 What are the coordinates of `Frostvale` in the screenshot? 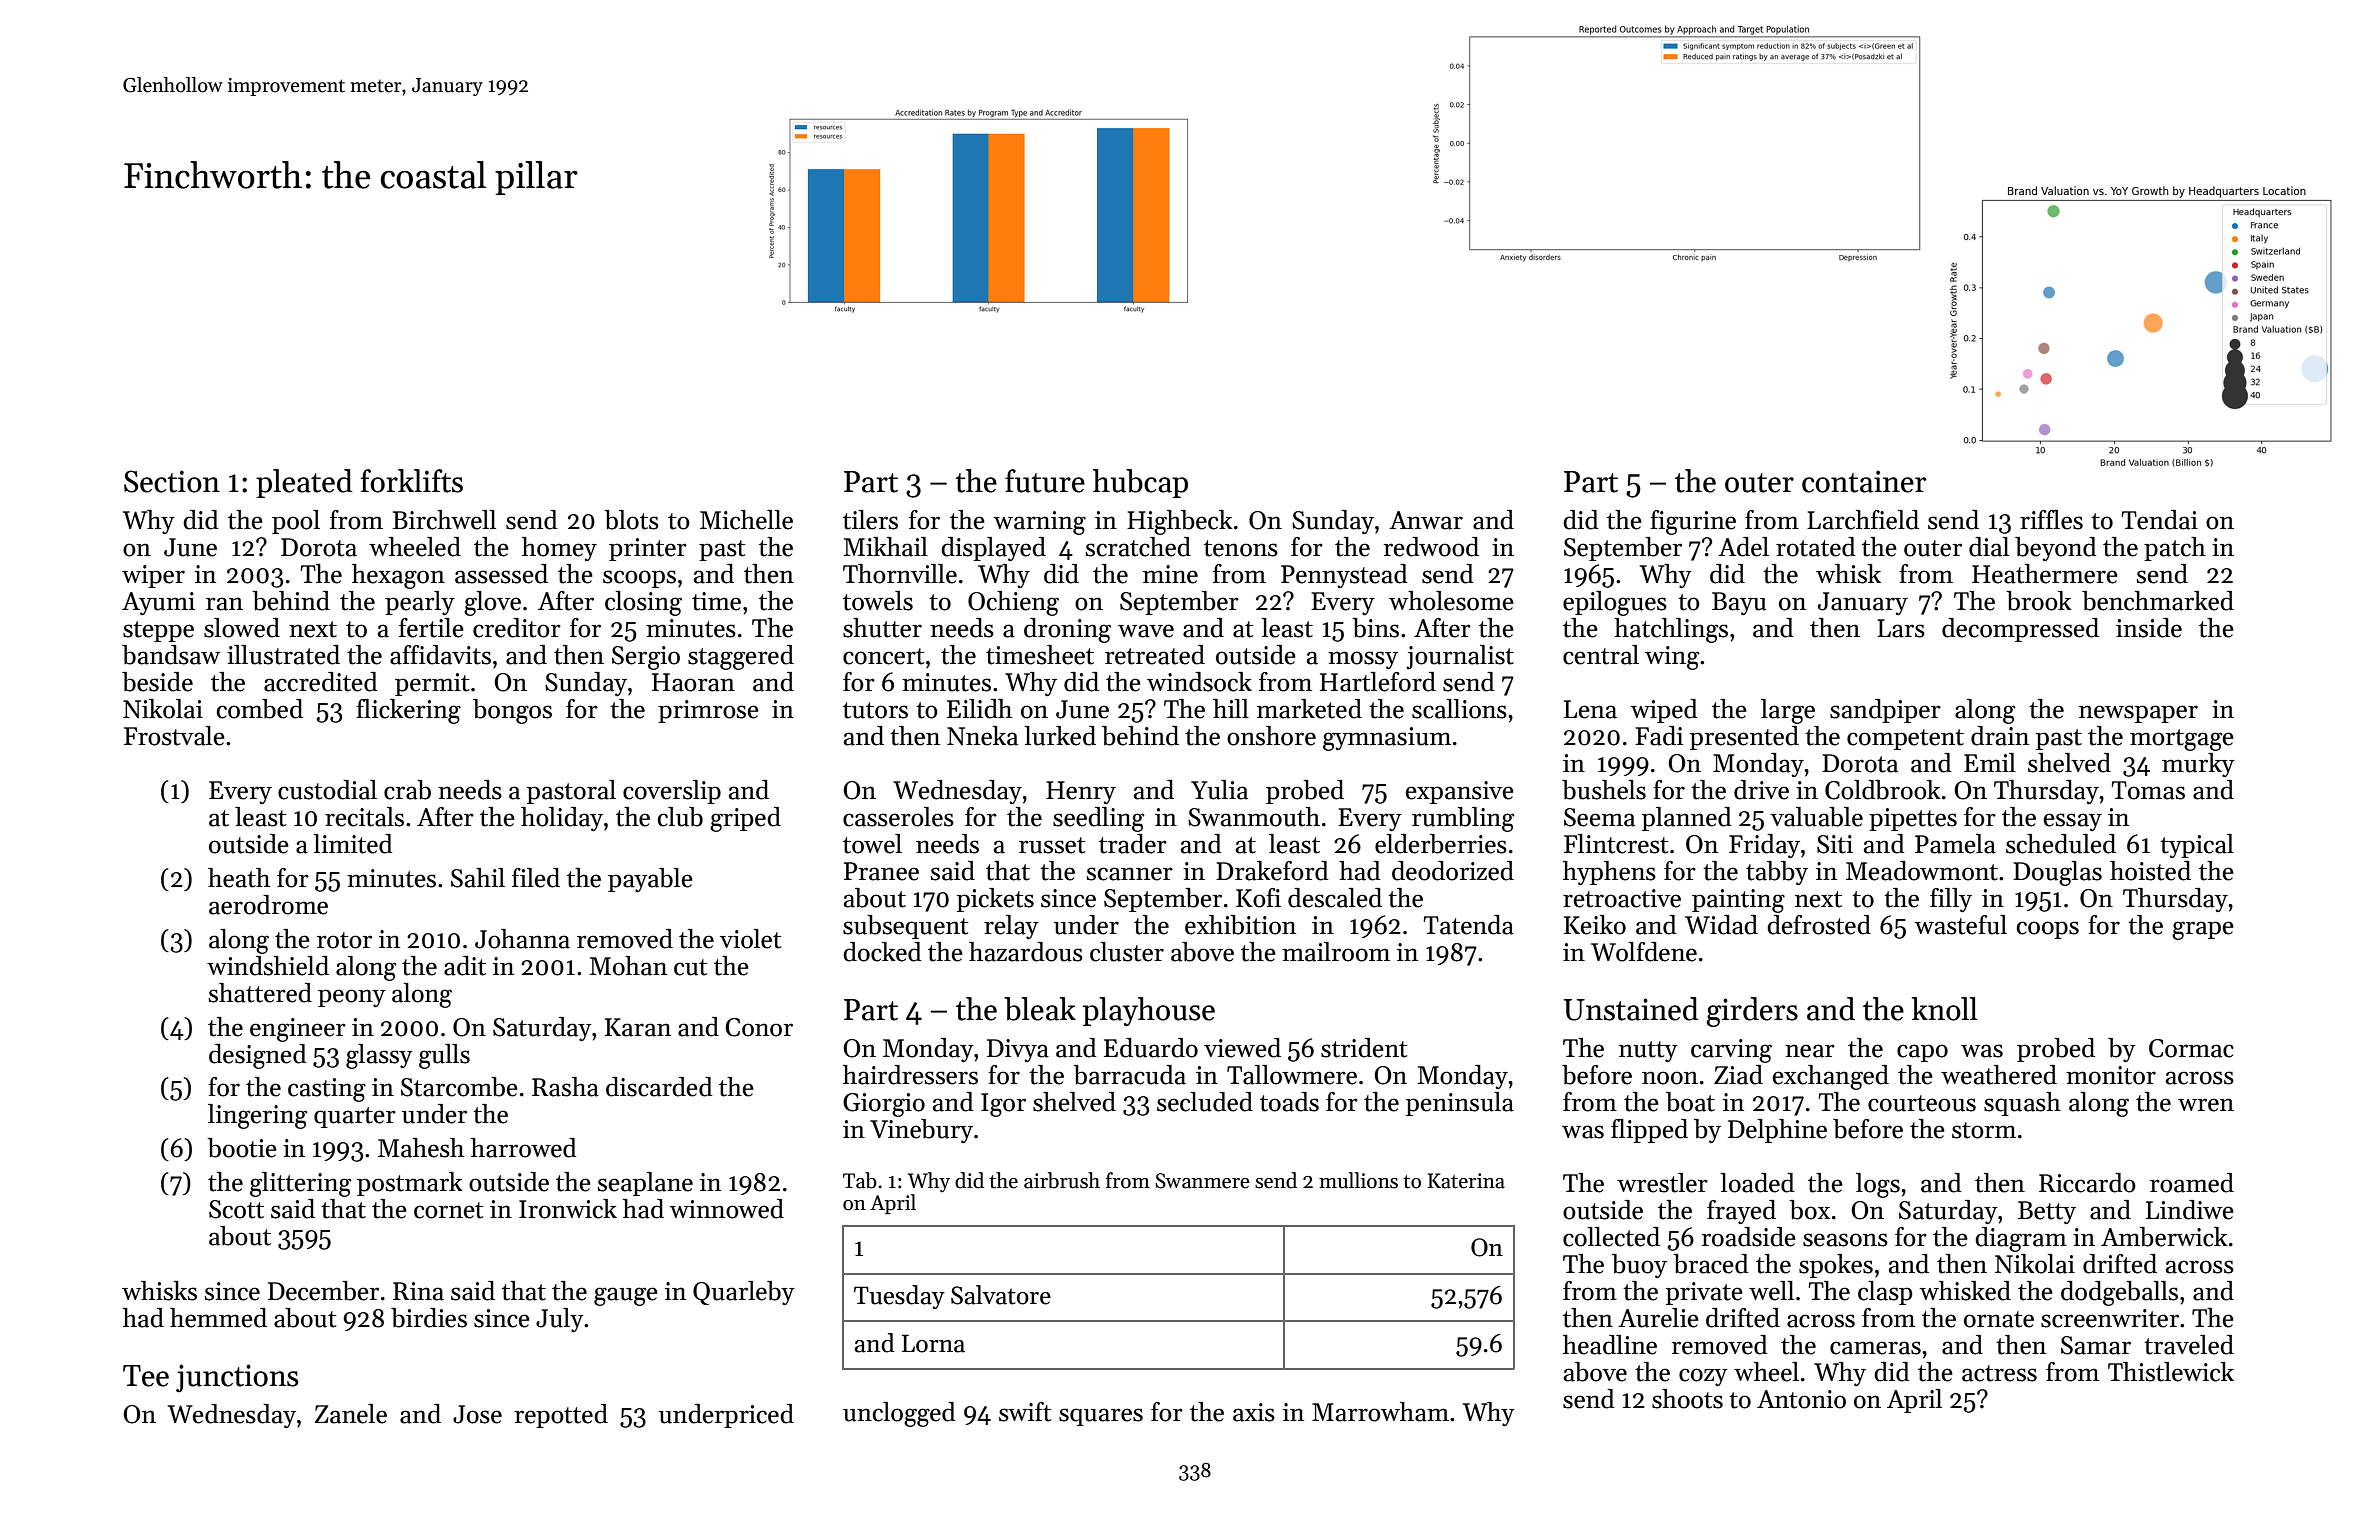 It's located at (174, 736).
